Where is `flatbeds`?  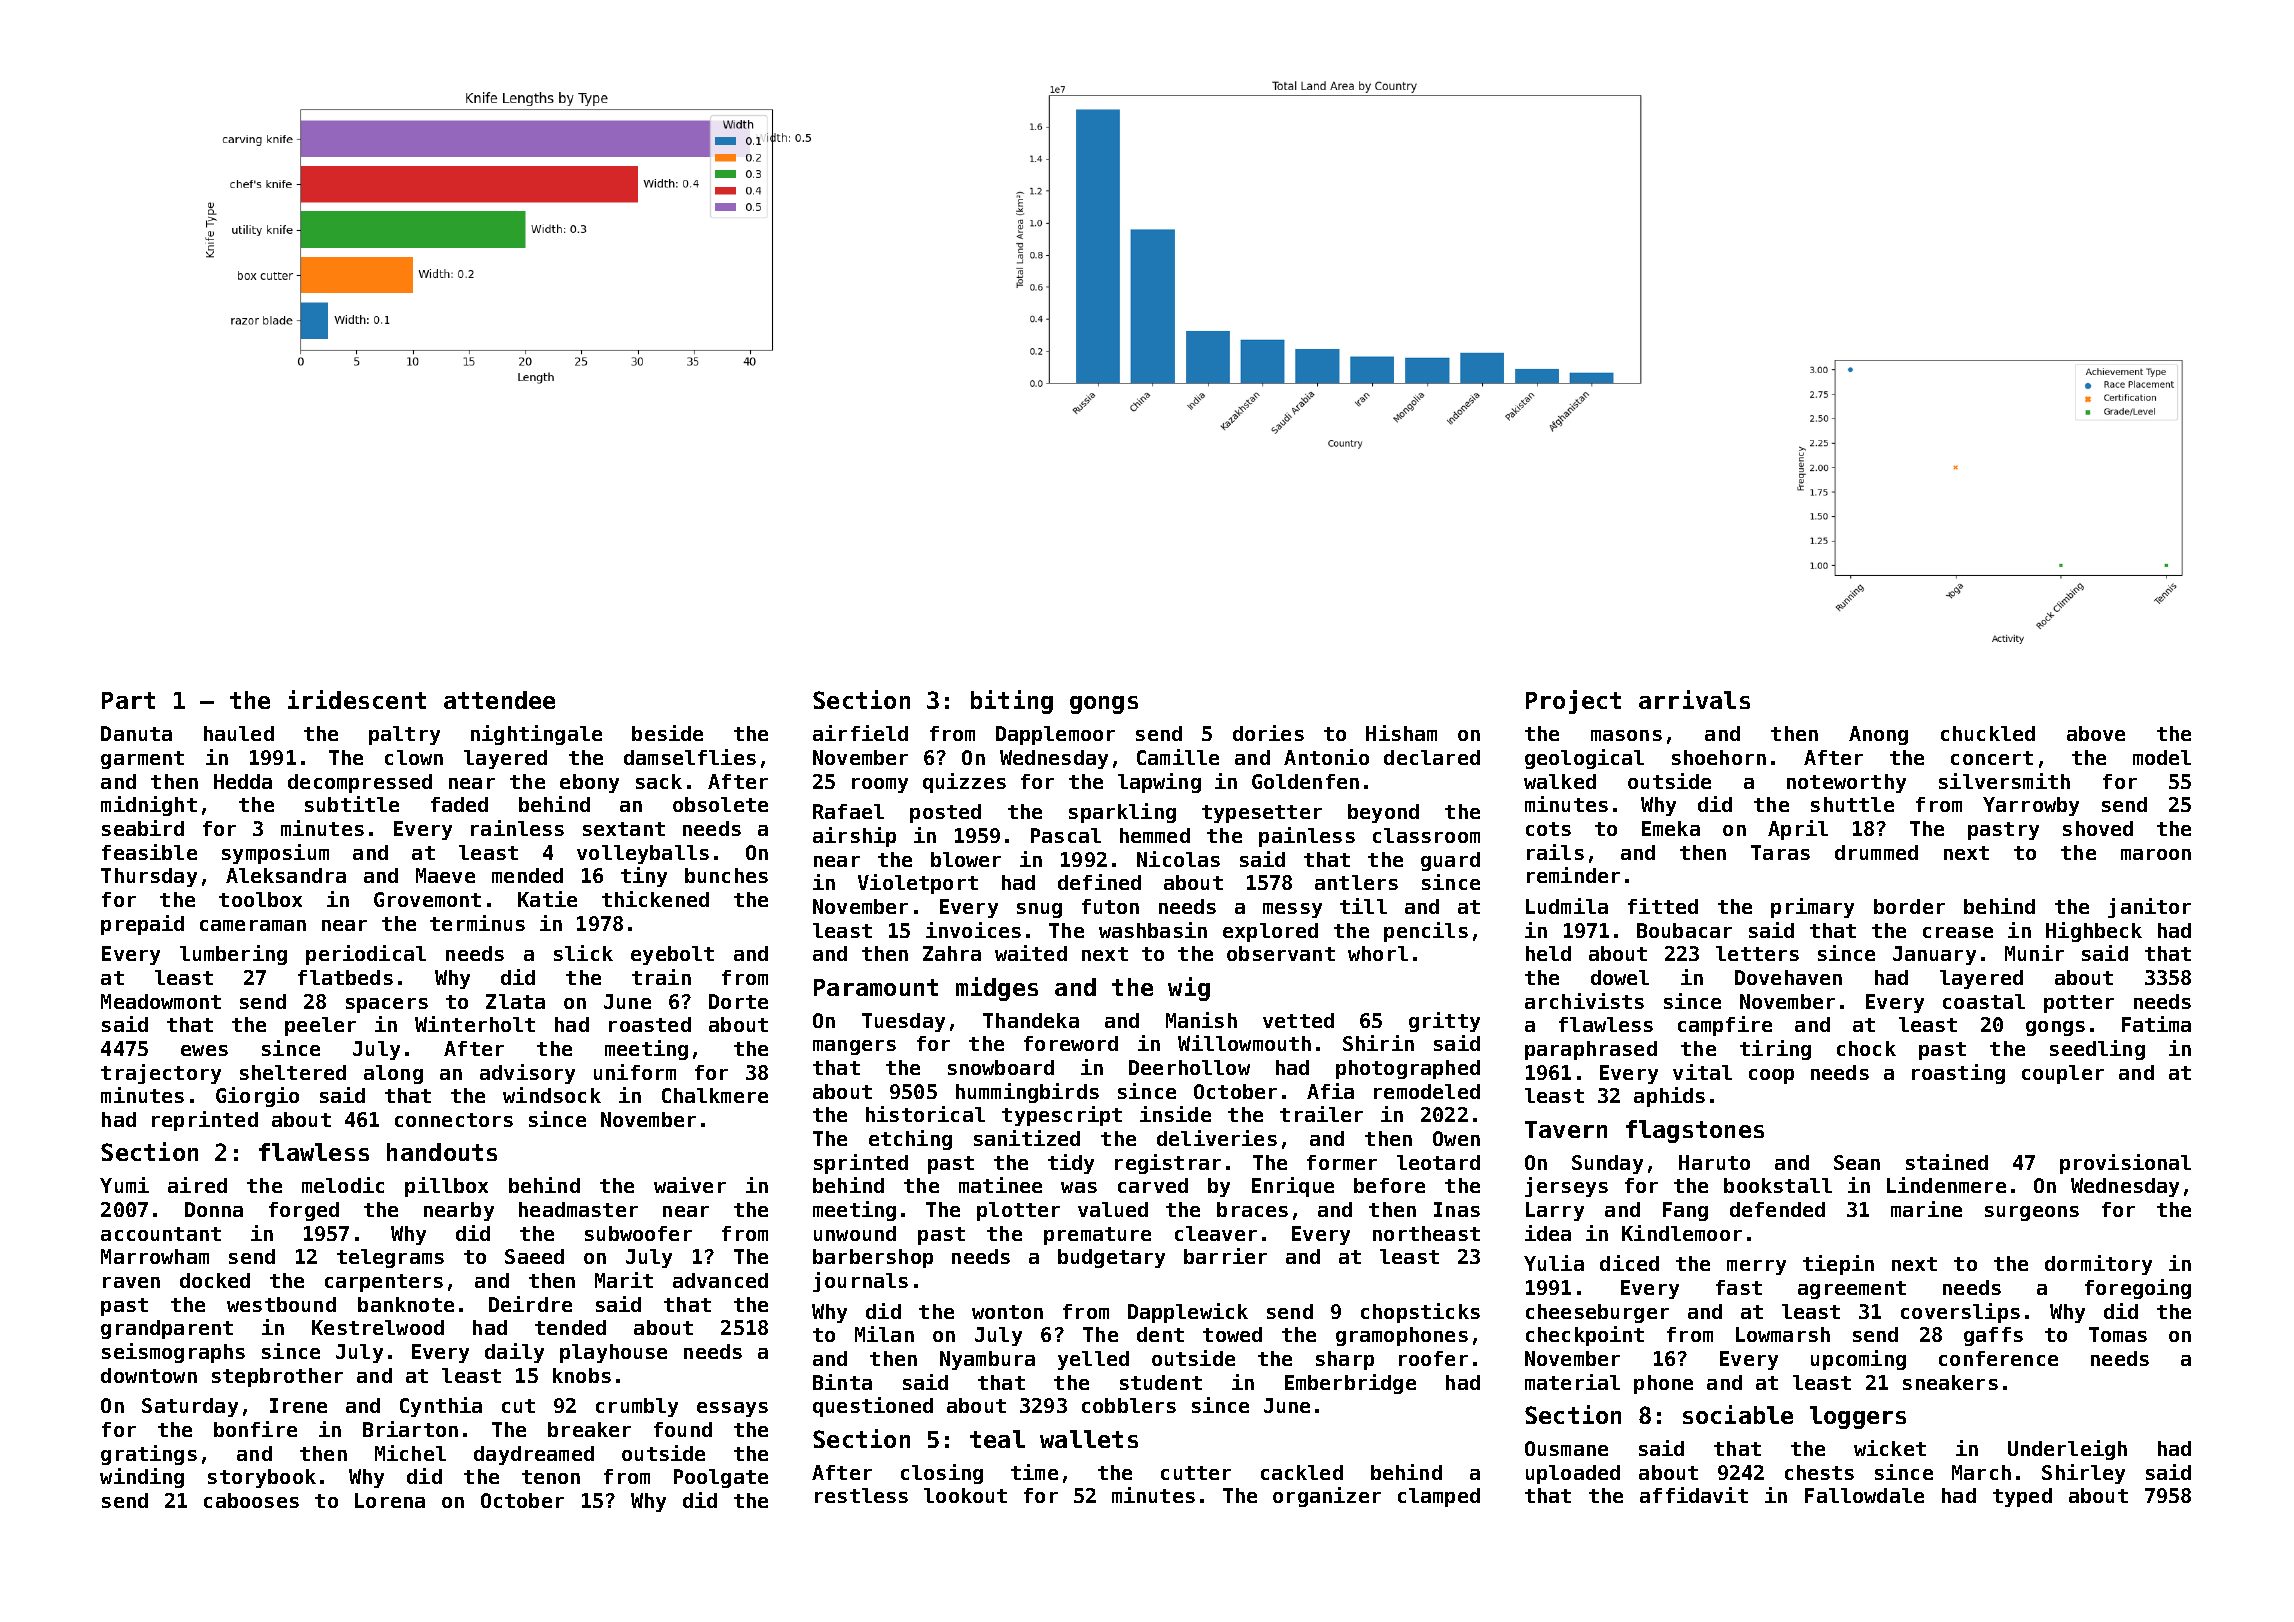
flatbeds is located at coordinates (345, 977).
